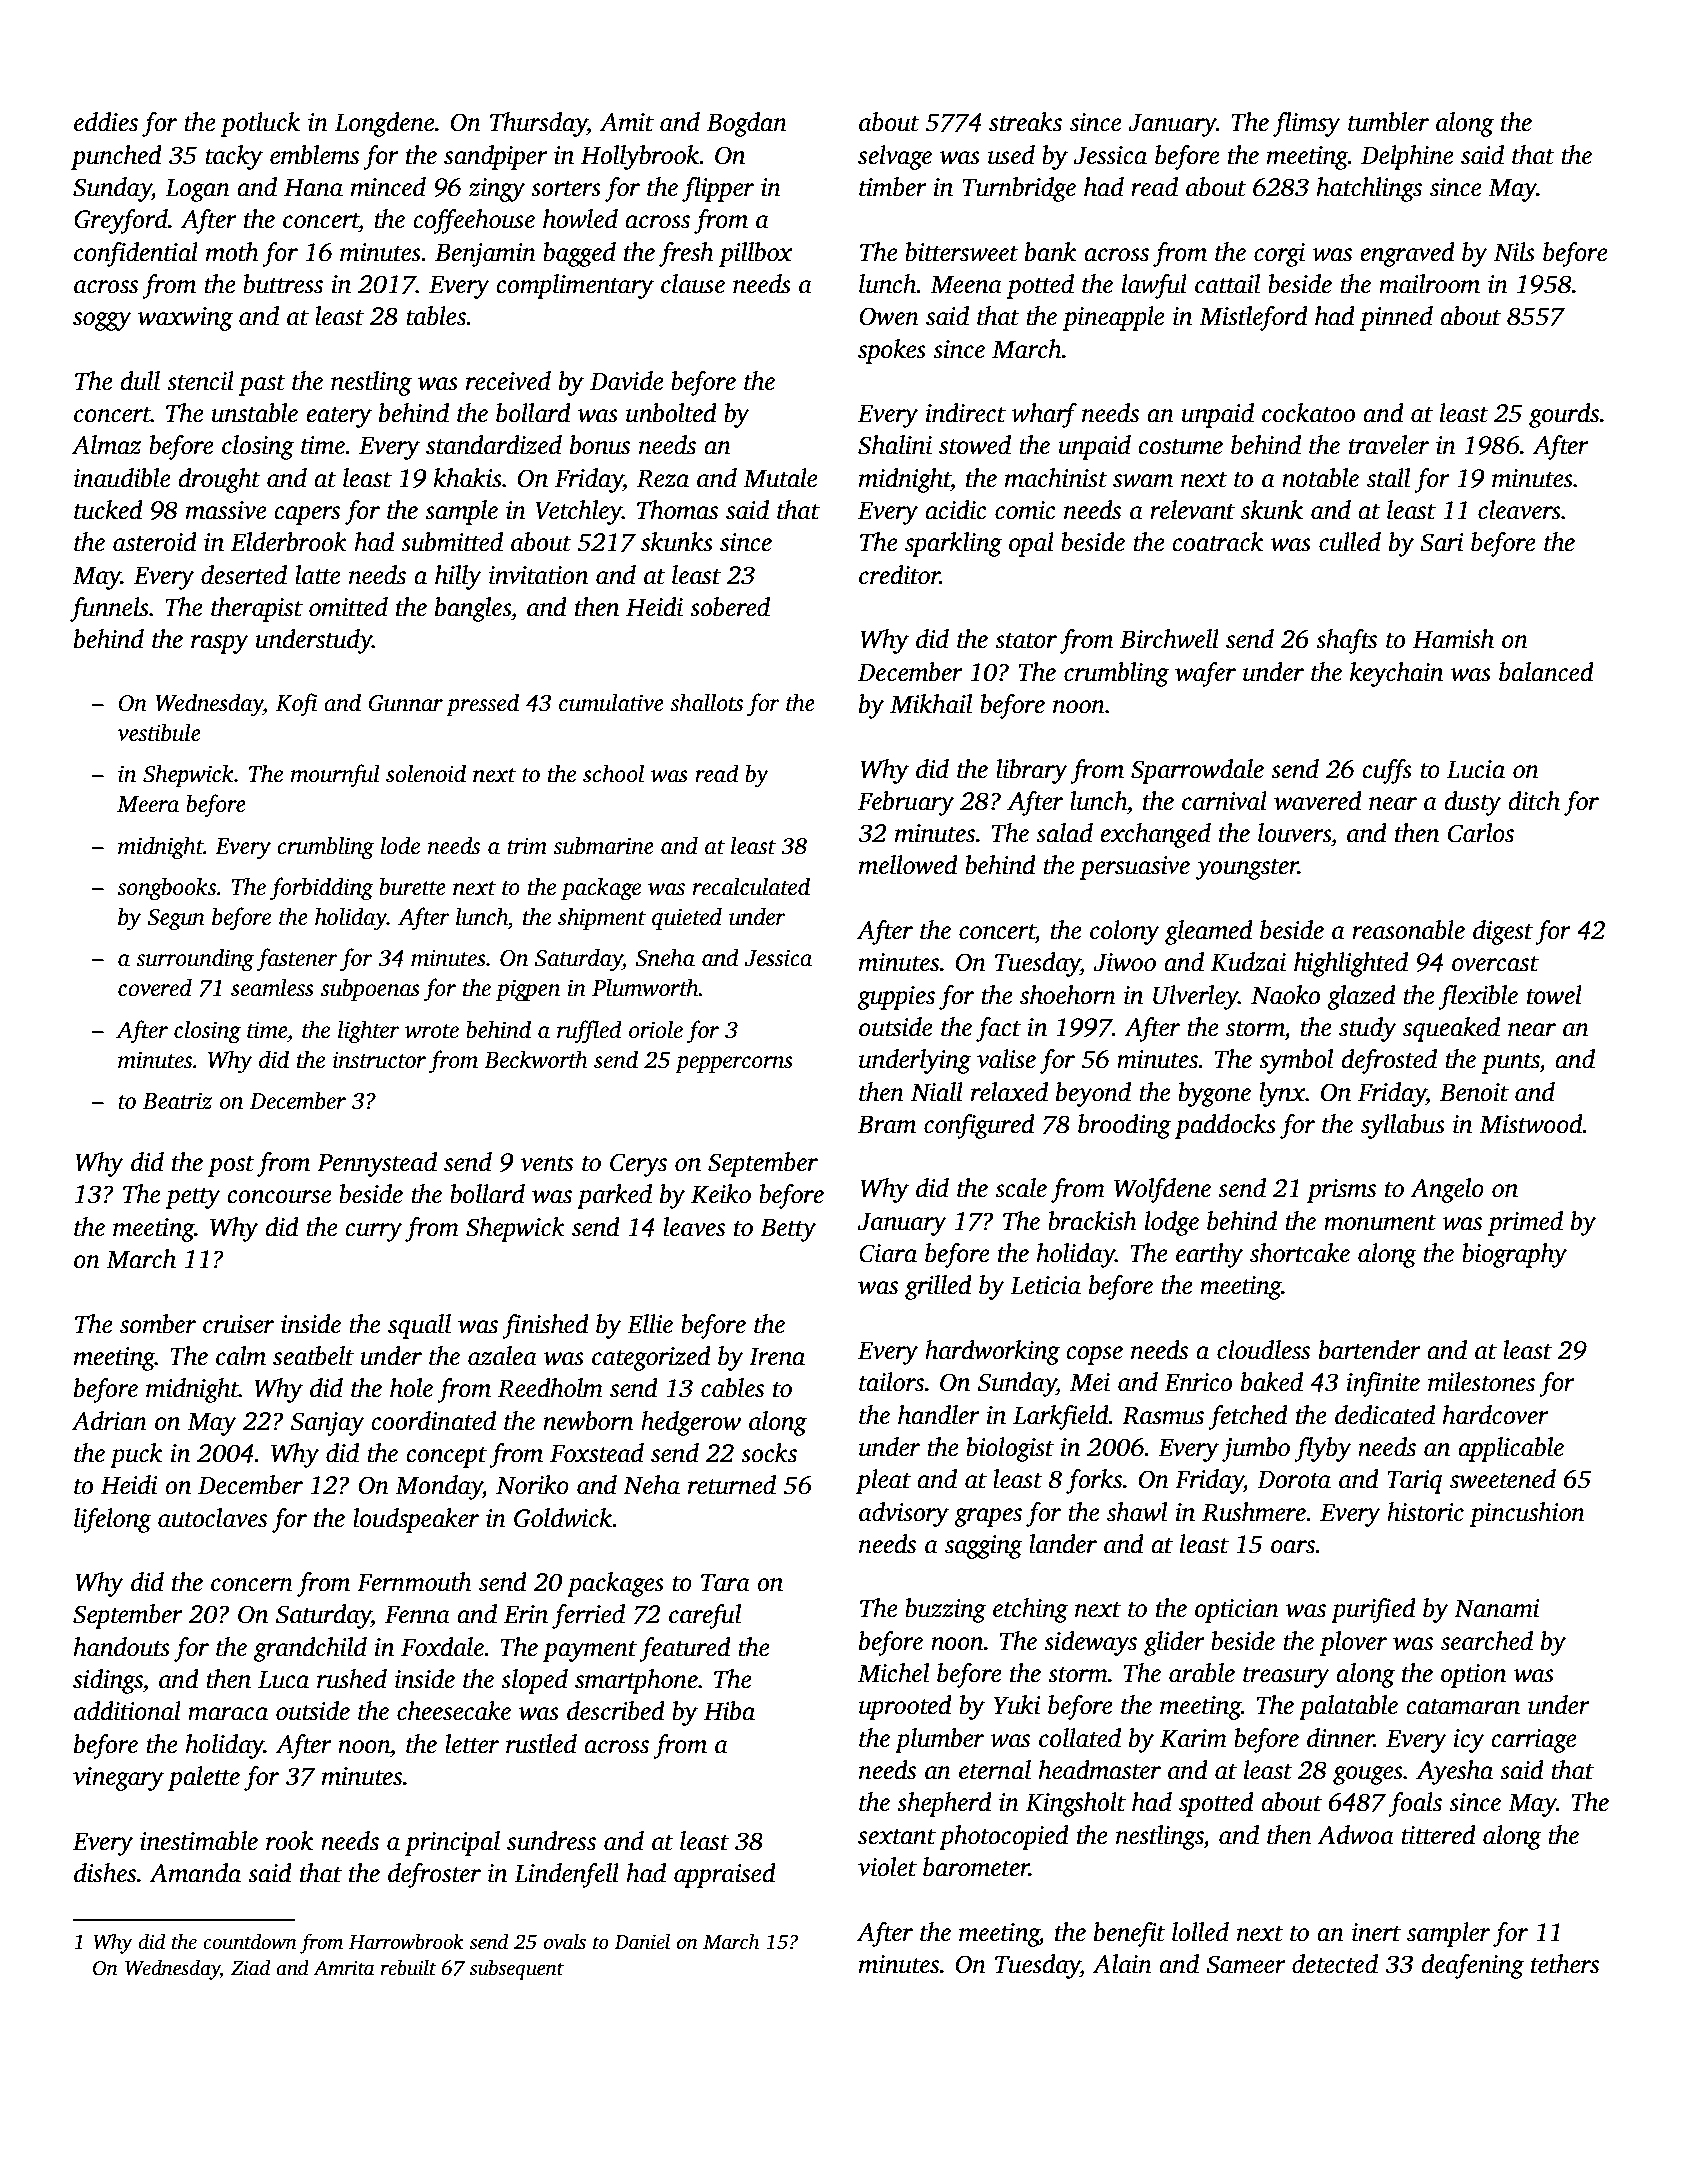 This screenshot has height=2178, width=1683. Describe the element at coordinates (1061, 1417) in the screenshot. I see `Larkfield` at that location.
